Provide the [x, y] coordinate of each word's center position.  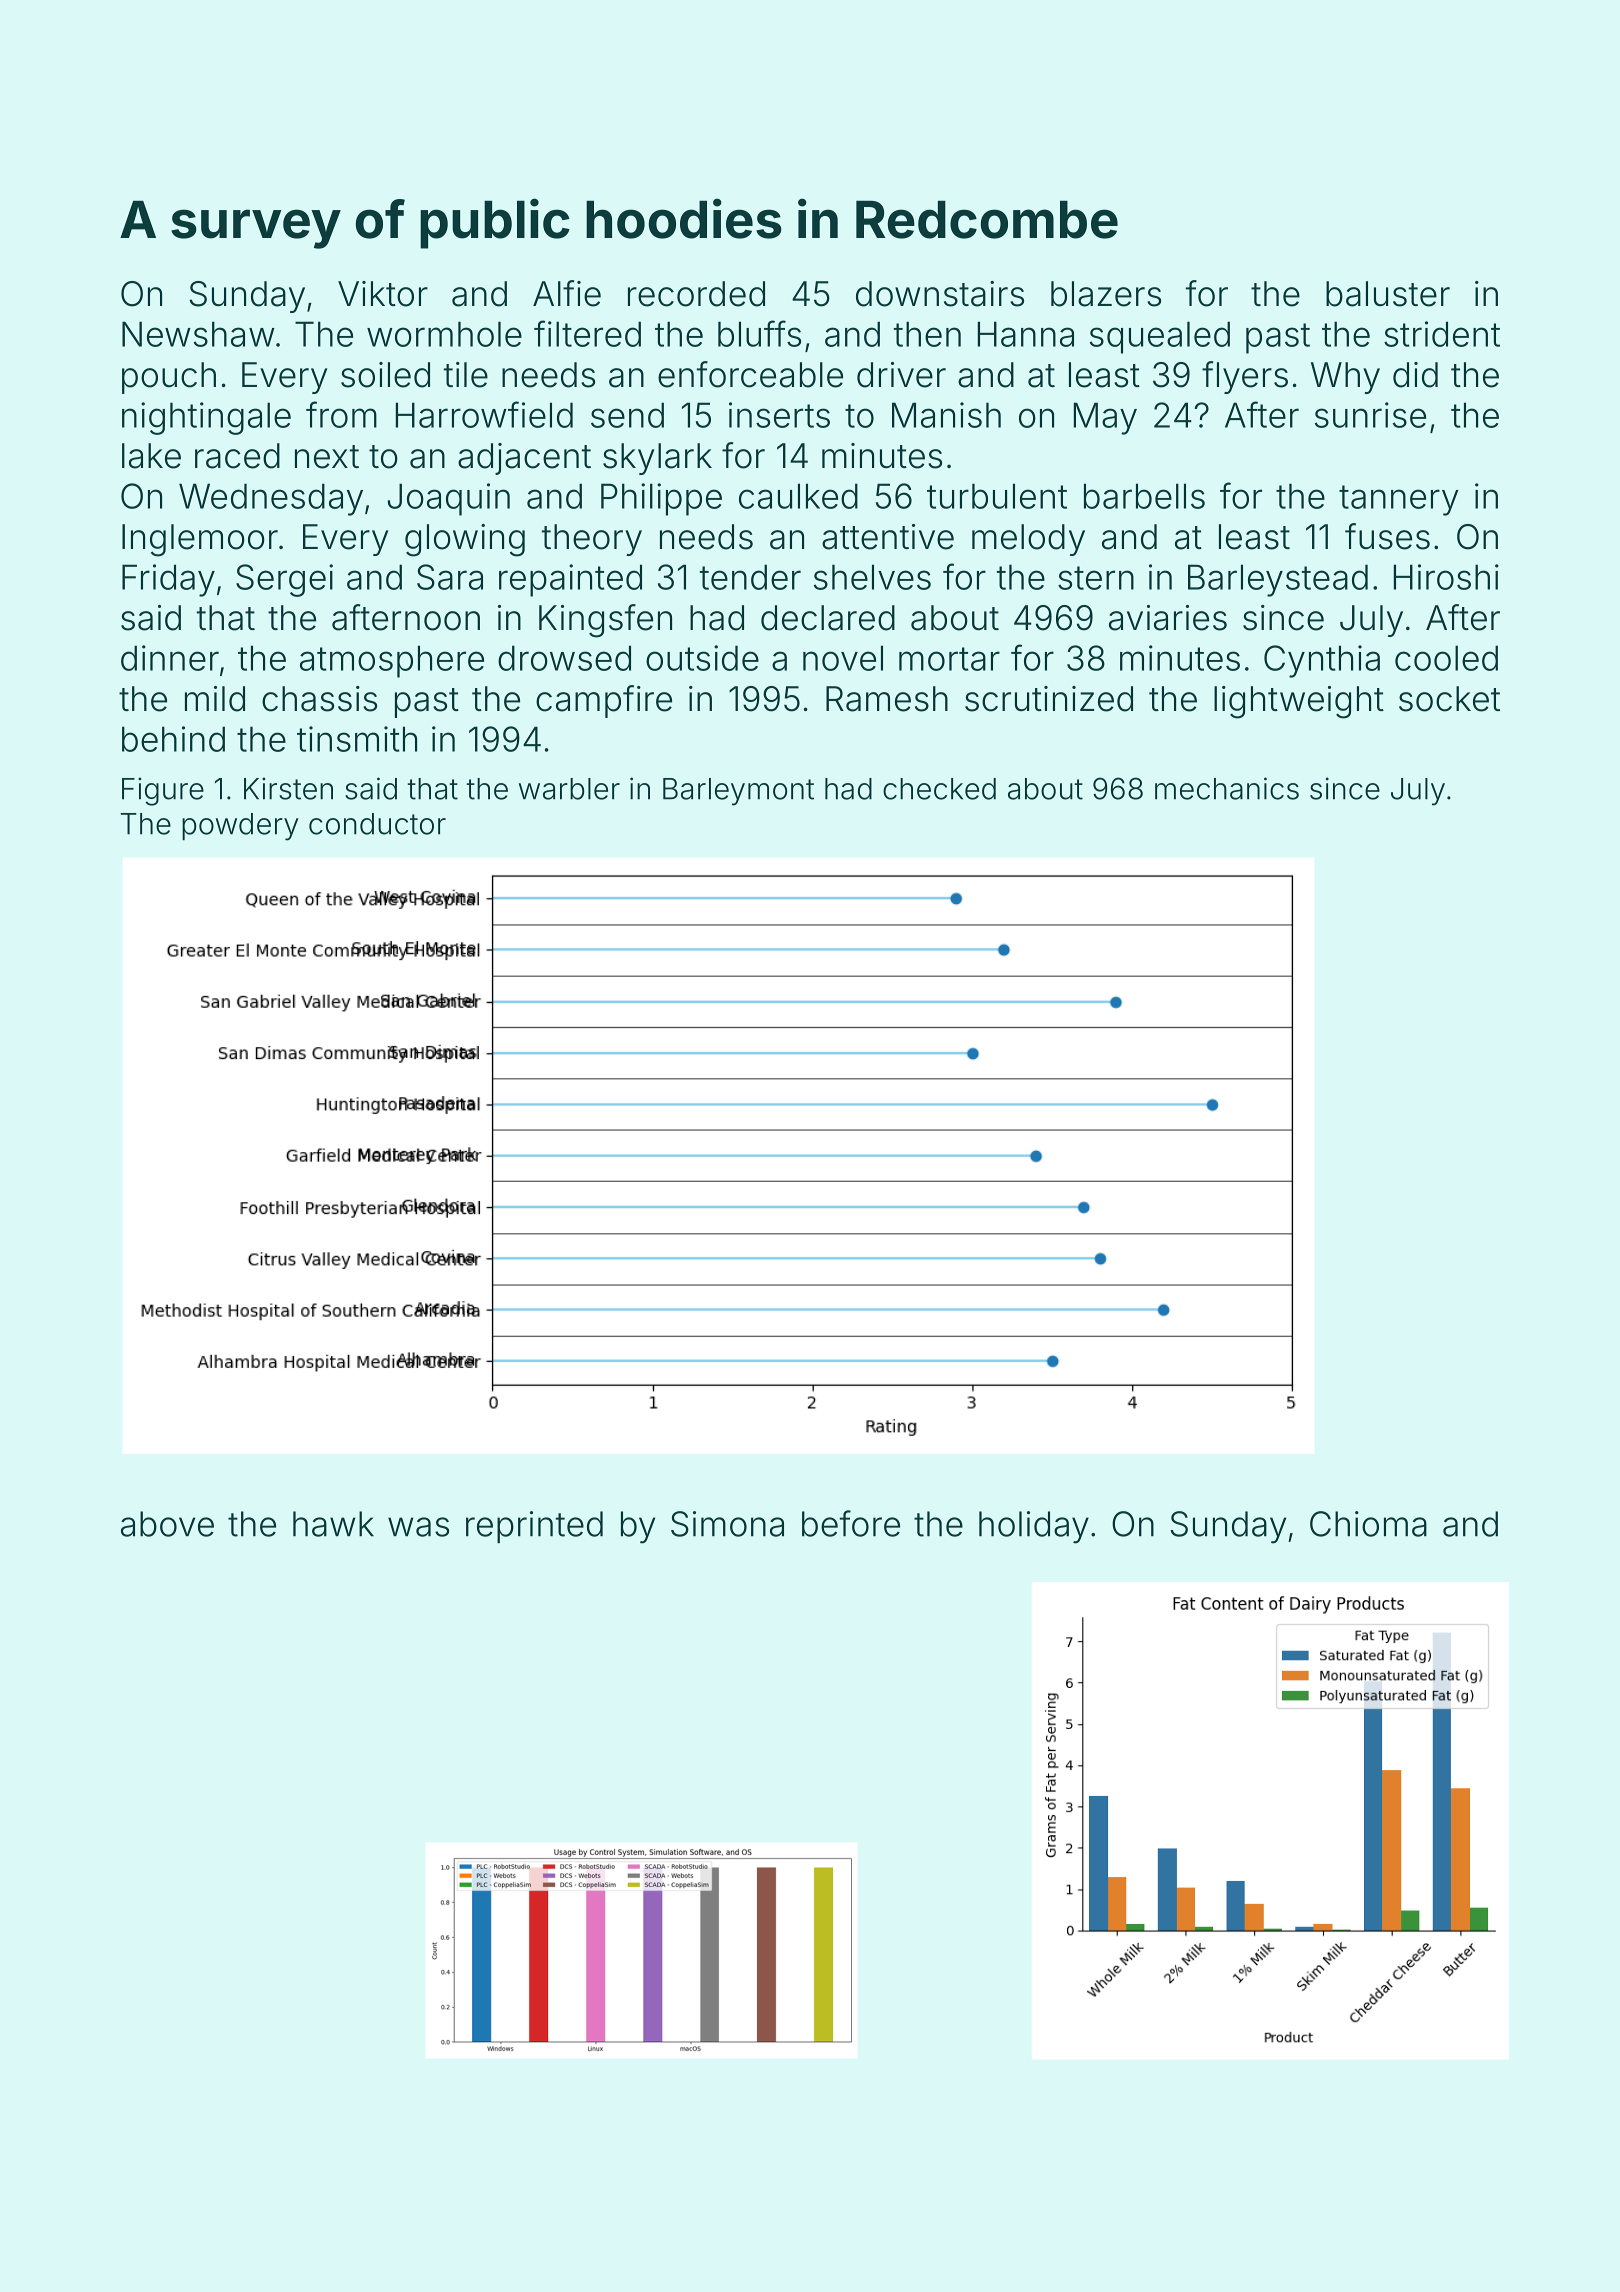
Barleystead [1278, 580]
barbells [1144, 496]
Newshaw [198, 334]
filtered [587, 333]
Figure [163, 791]
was [418, 1527]
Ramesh [887, 699]
